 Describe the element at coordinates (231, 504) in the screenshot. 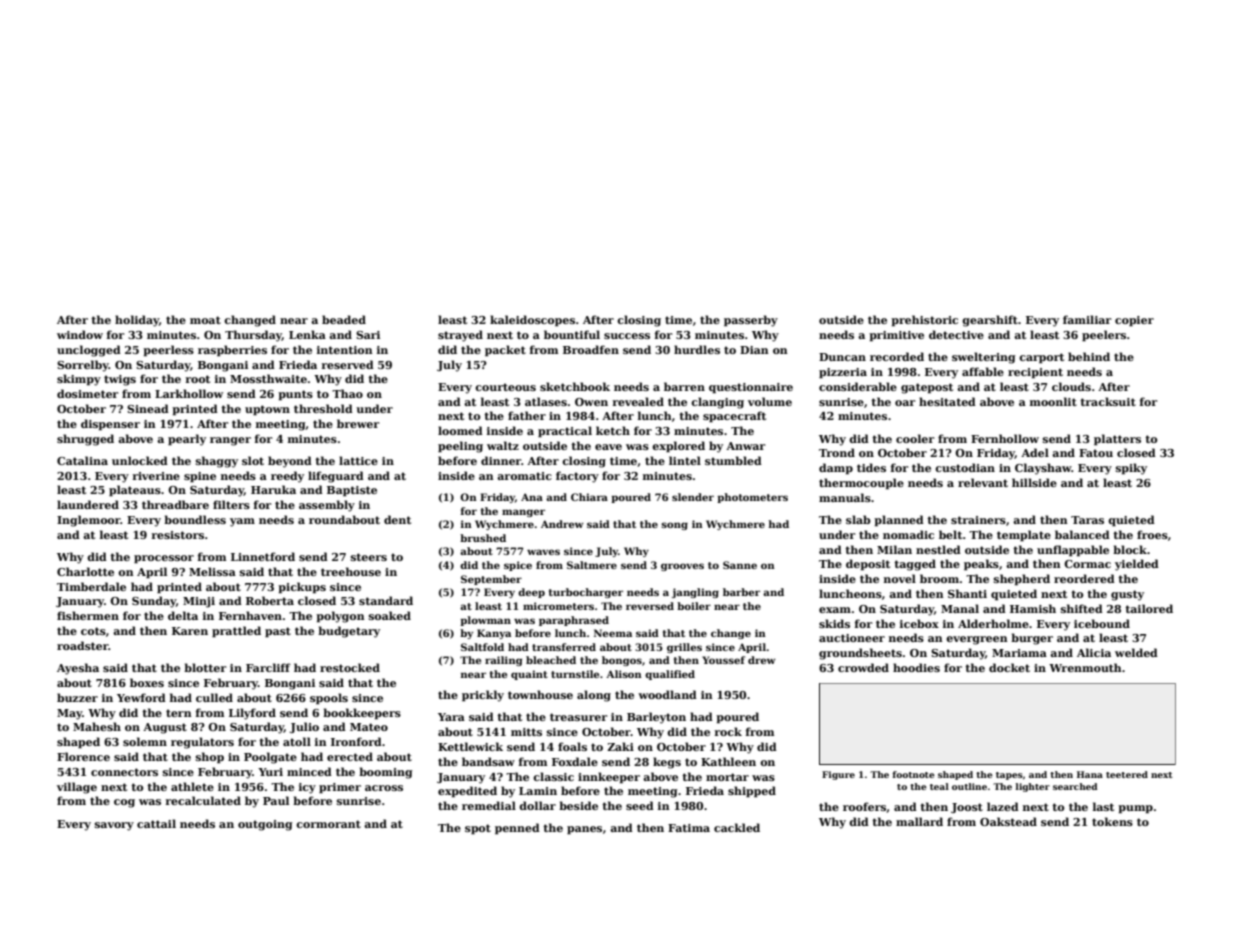

I see `filters` at that location.
